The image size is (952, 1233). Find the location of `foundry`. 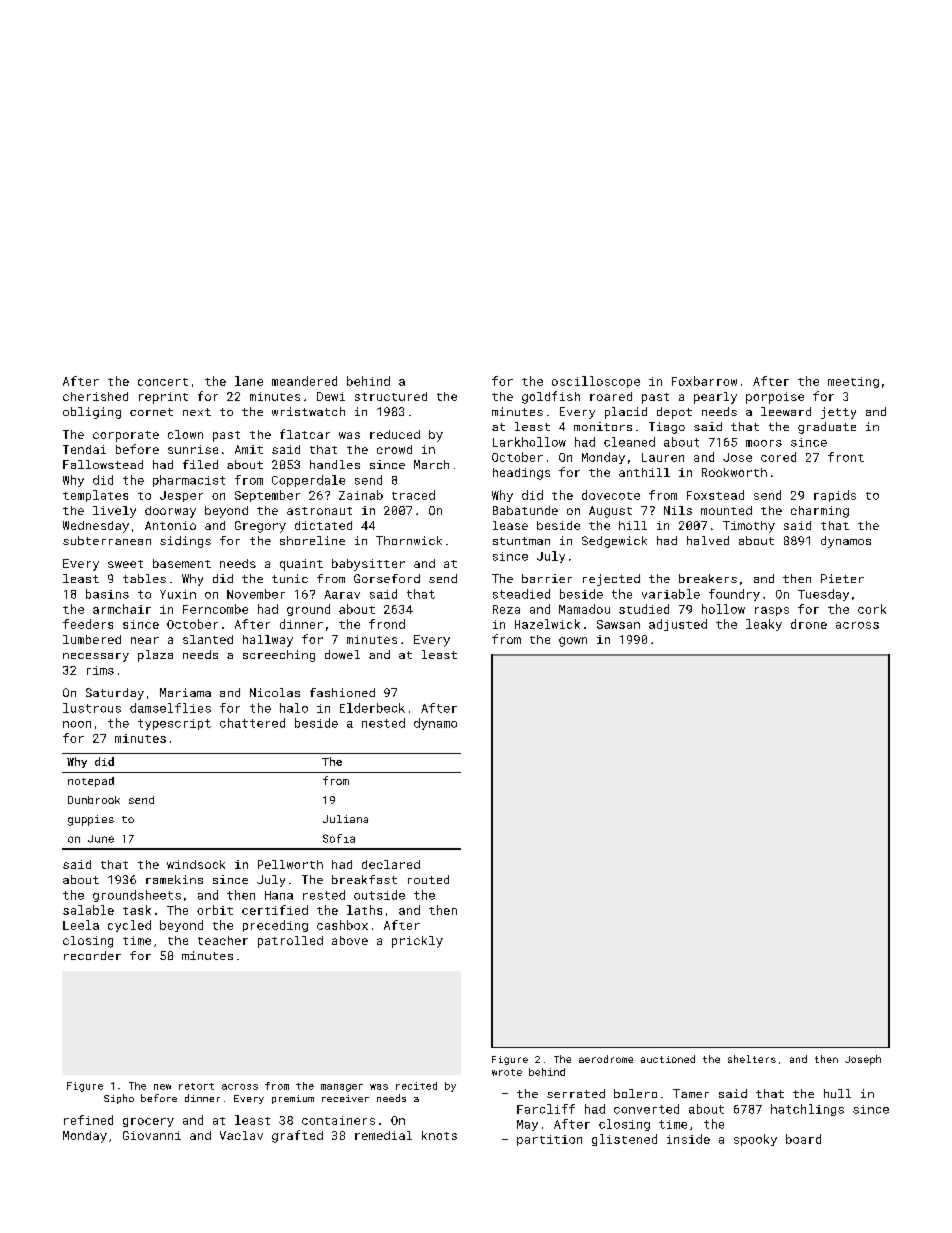

foundry is located at coordinates (734, 595).
